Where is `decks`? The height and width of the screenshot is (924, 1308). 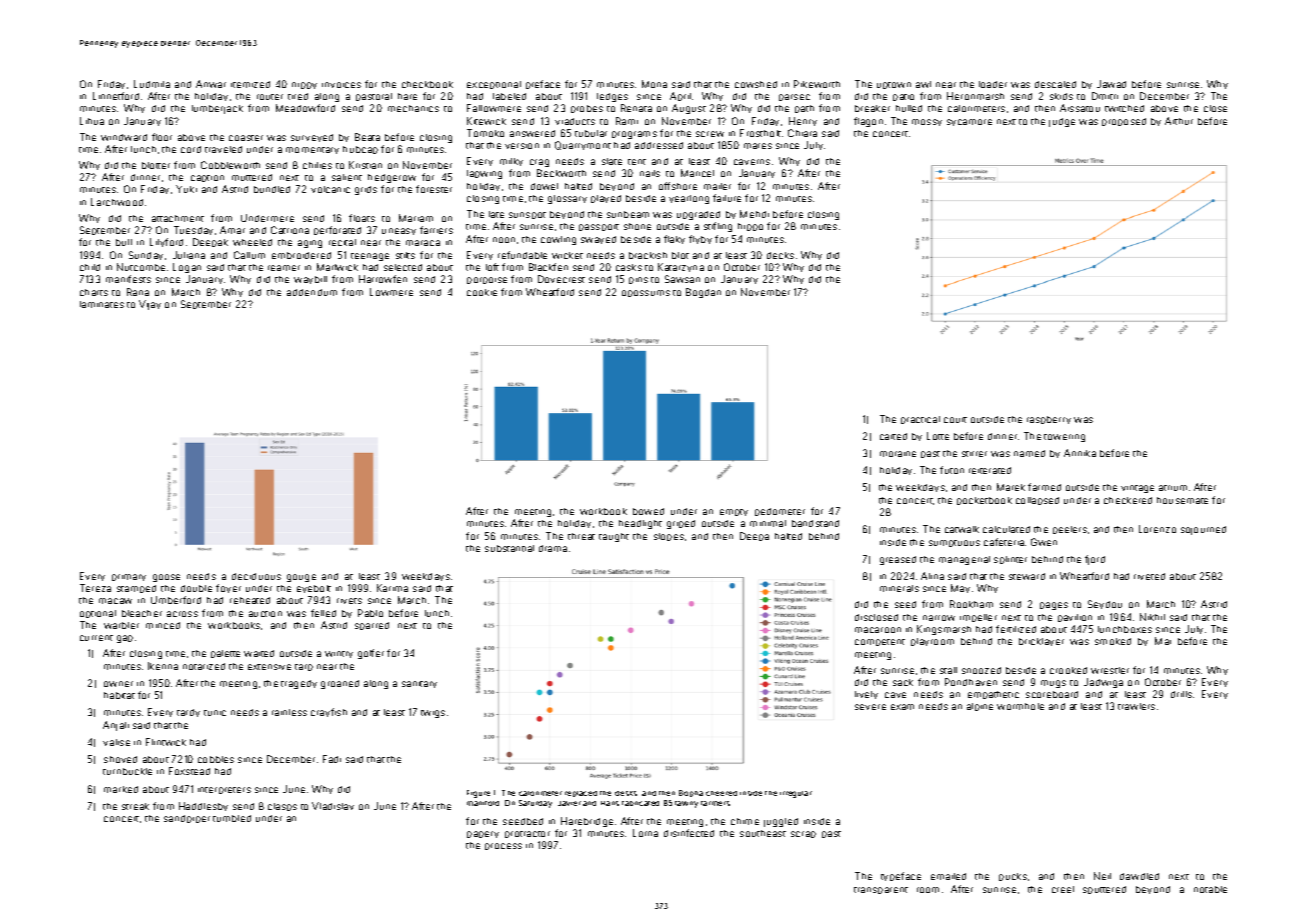
decks is located at coordinates (780, 255).
